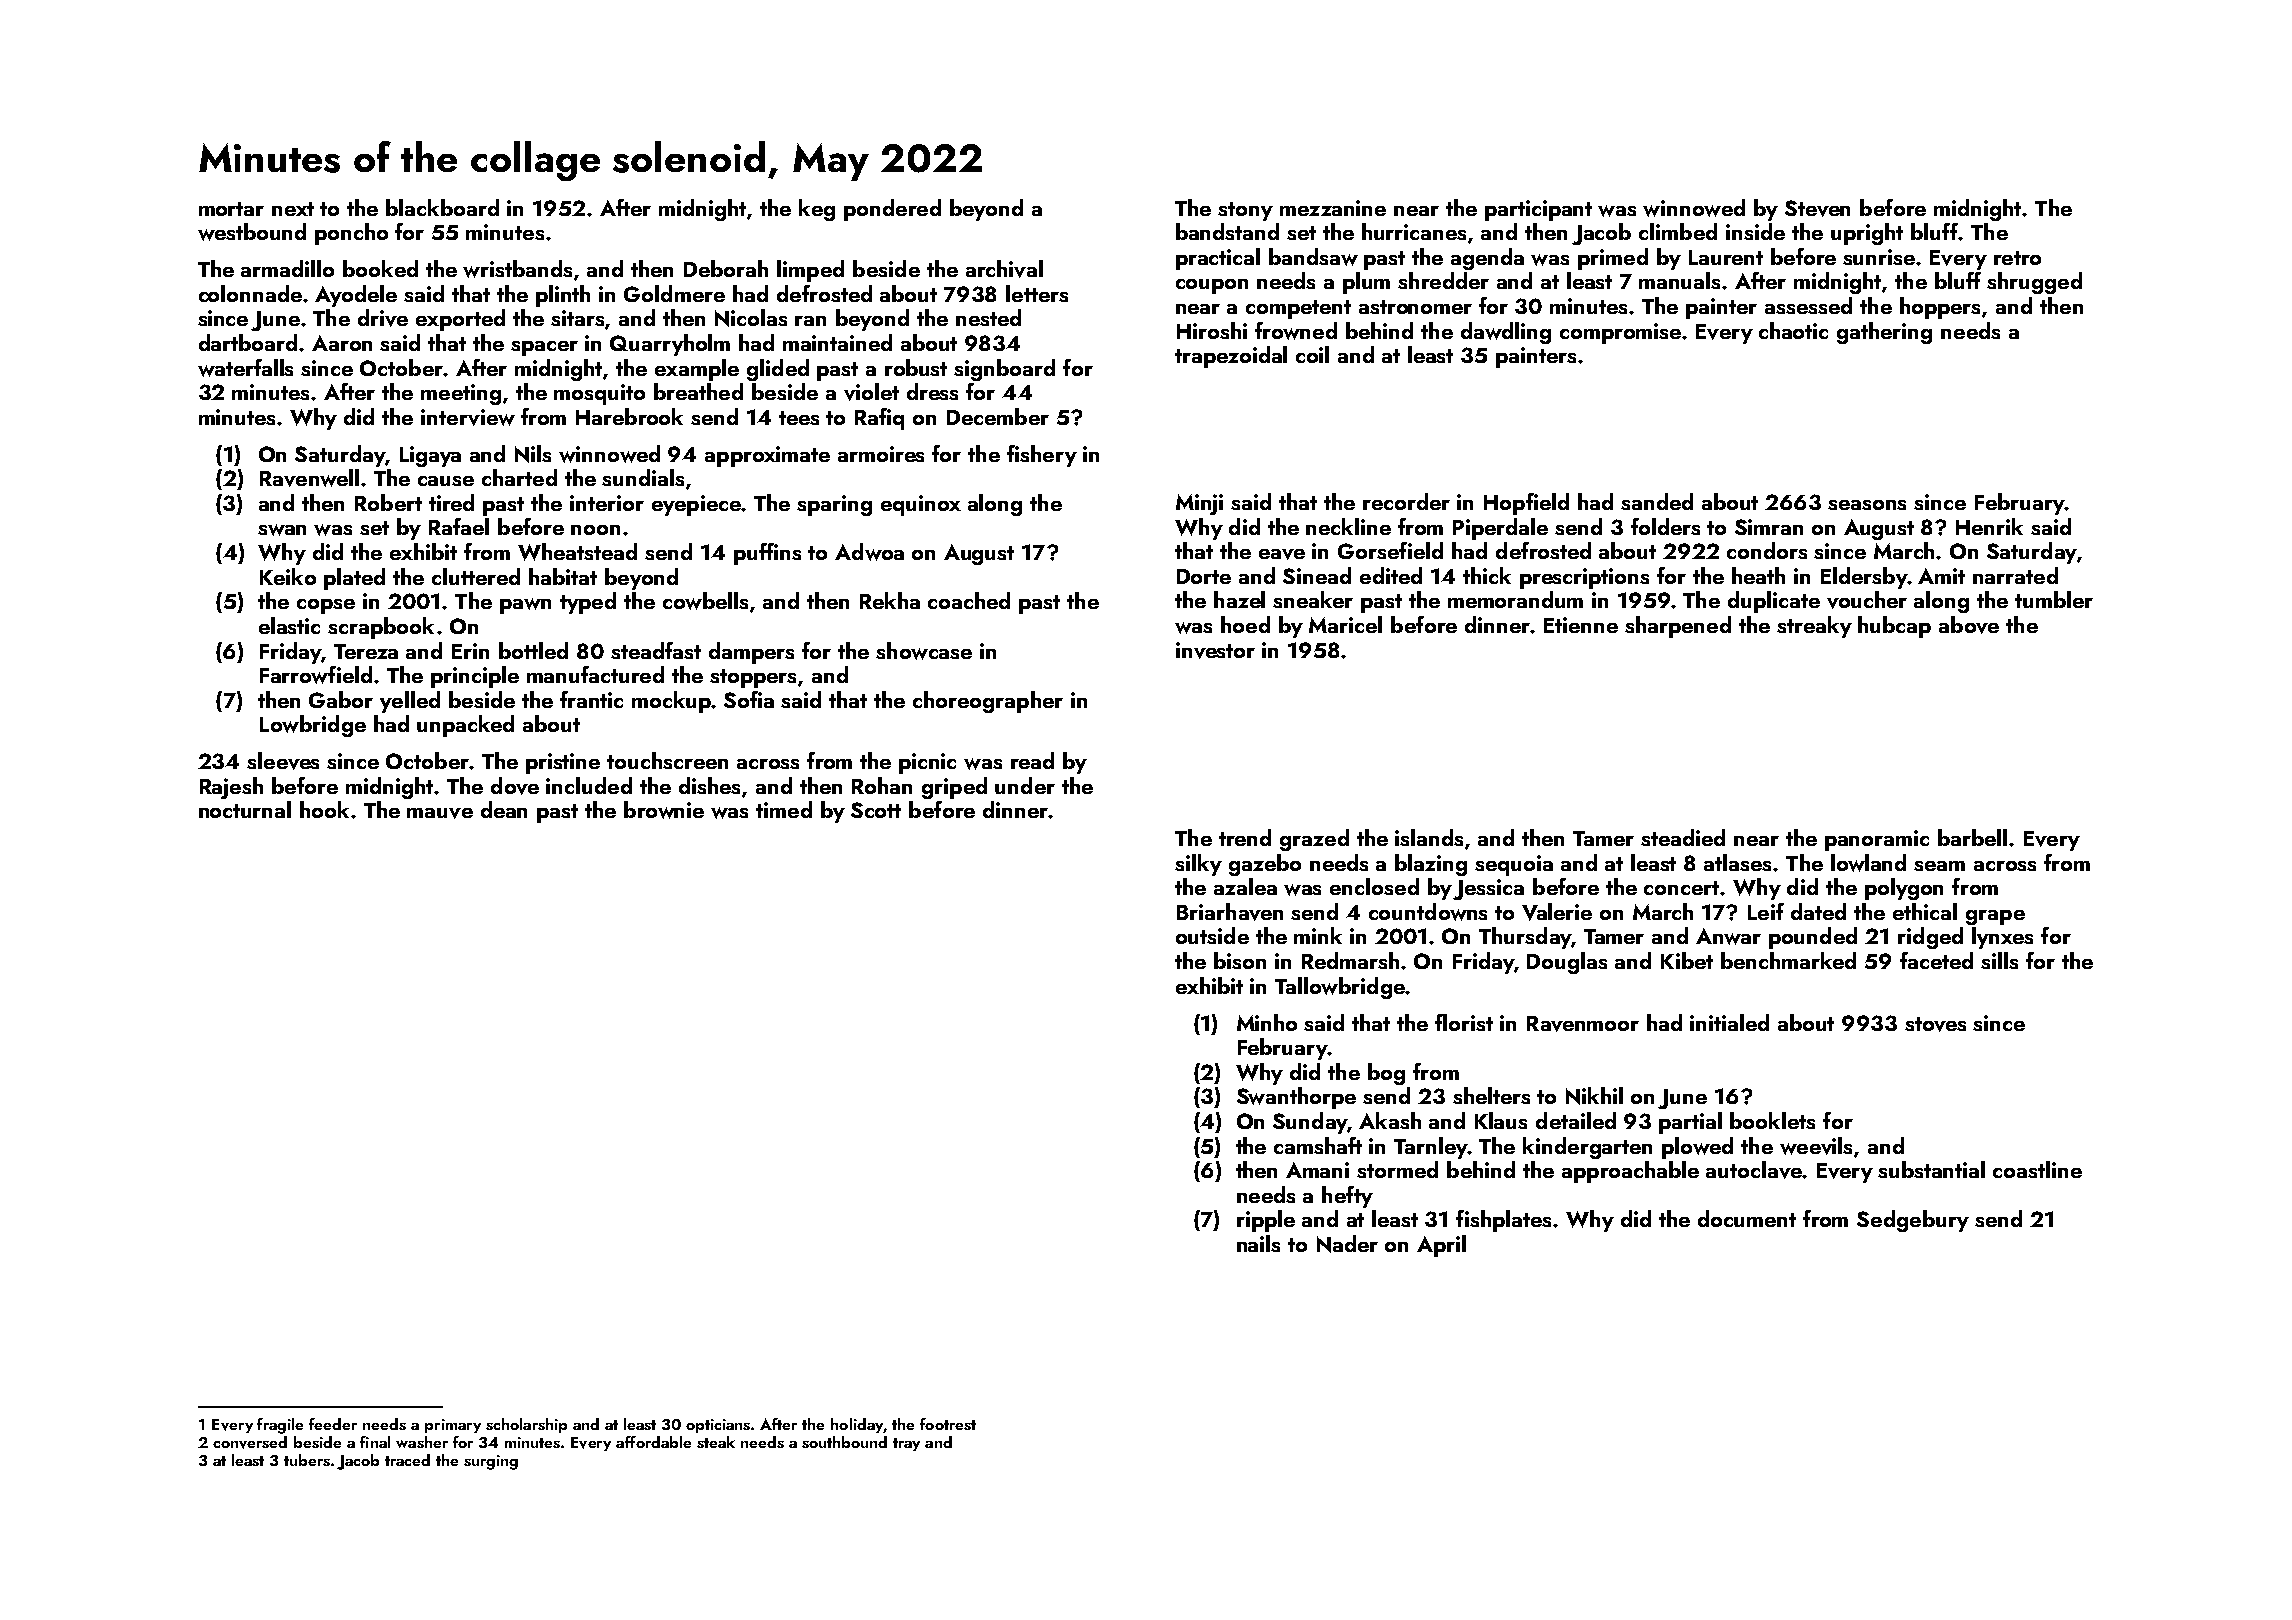 The height and width of the screenshot is (1620, 2292). What do you see at coordinates (1817, 208) in the screenshot?
I see `Steven` at bounding box center [1817, 208].
